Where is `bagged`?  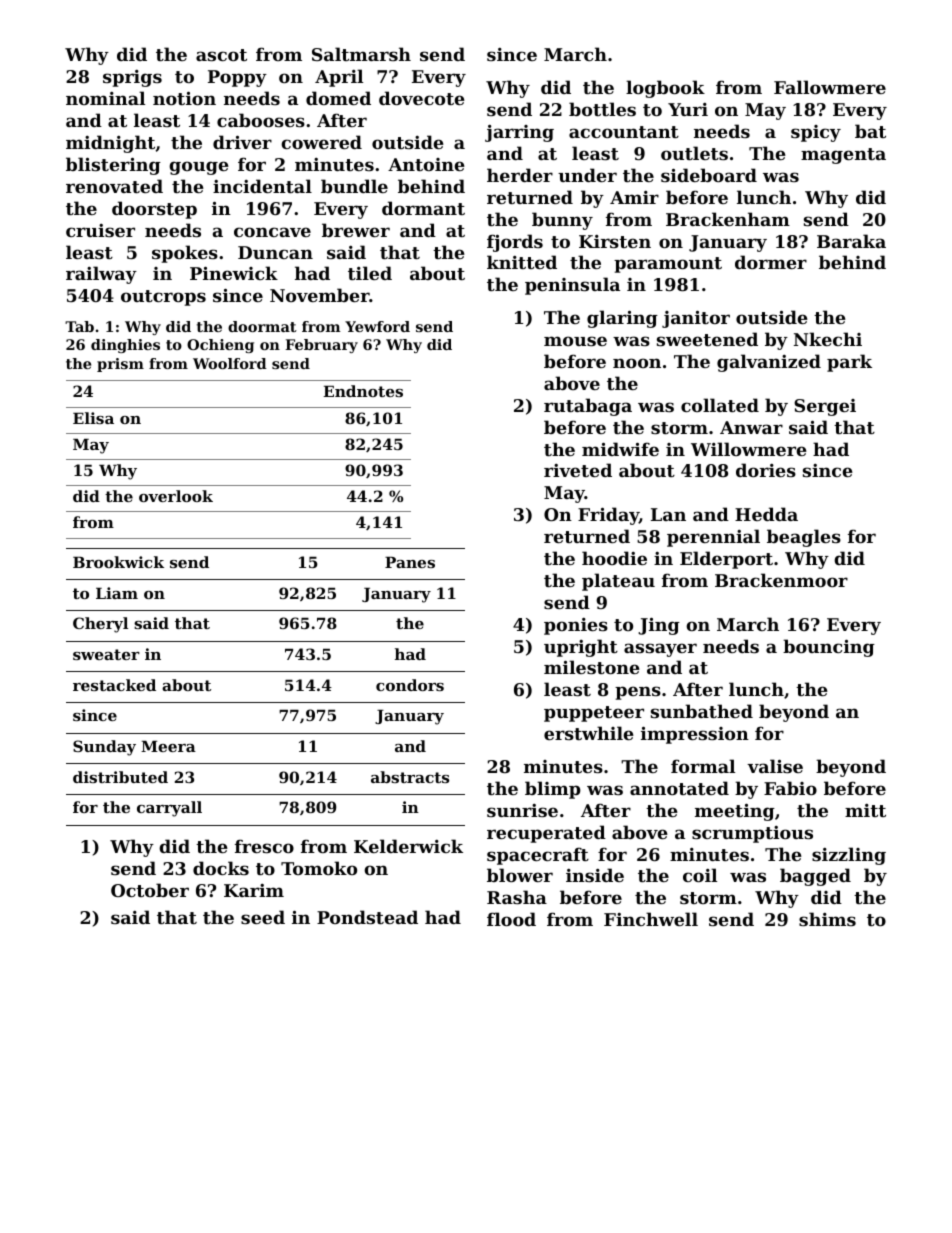
bagged is located at coordinates (815, 877).
